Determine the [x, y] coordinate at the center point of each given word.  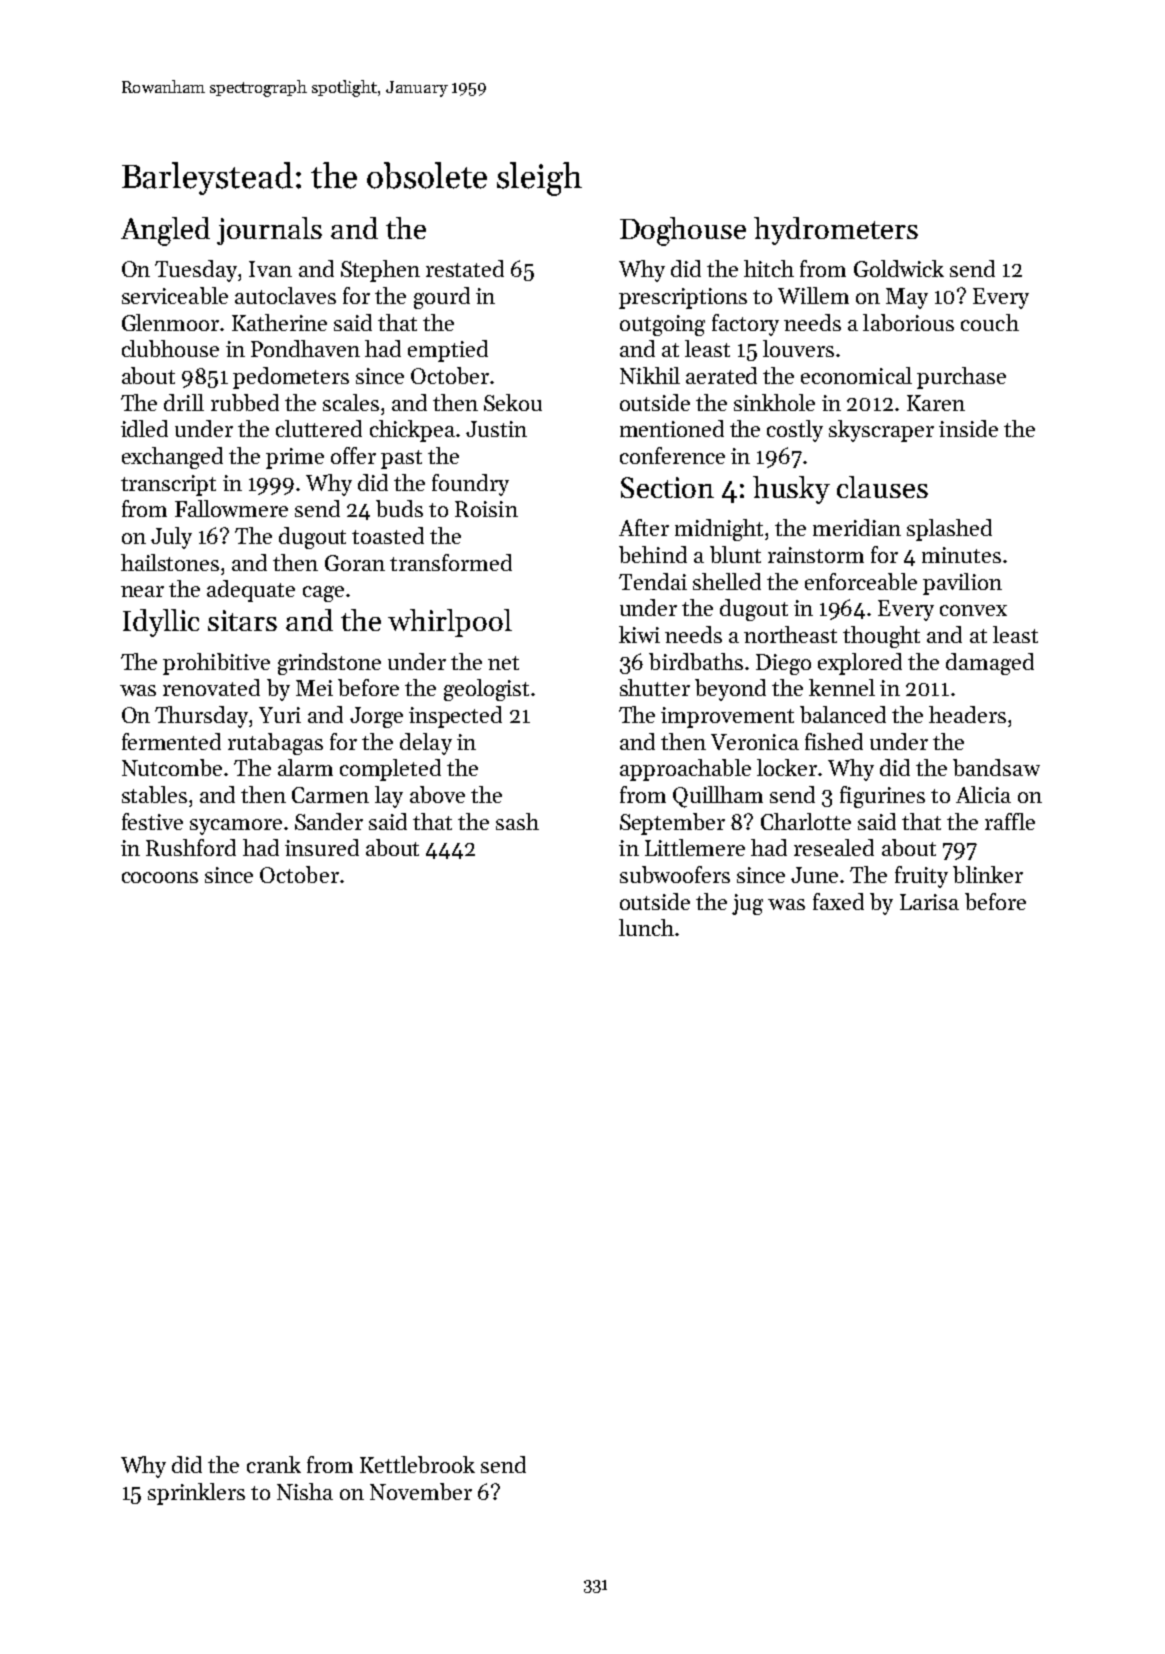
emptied [448, 351]
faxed [838, 901]
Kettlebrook [417, 1464]
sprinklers [196, 1494]
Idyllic [161, 623]
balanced [843, 714]
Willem [813, 295]
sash [517, 821]
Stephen [380, 271]
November [421, 1491]
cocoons [160, 877]
